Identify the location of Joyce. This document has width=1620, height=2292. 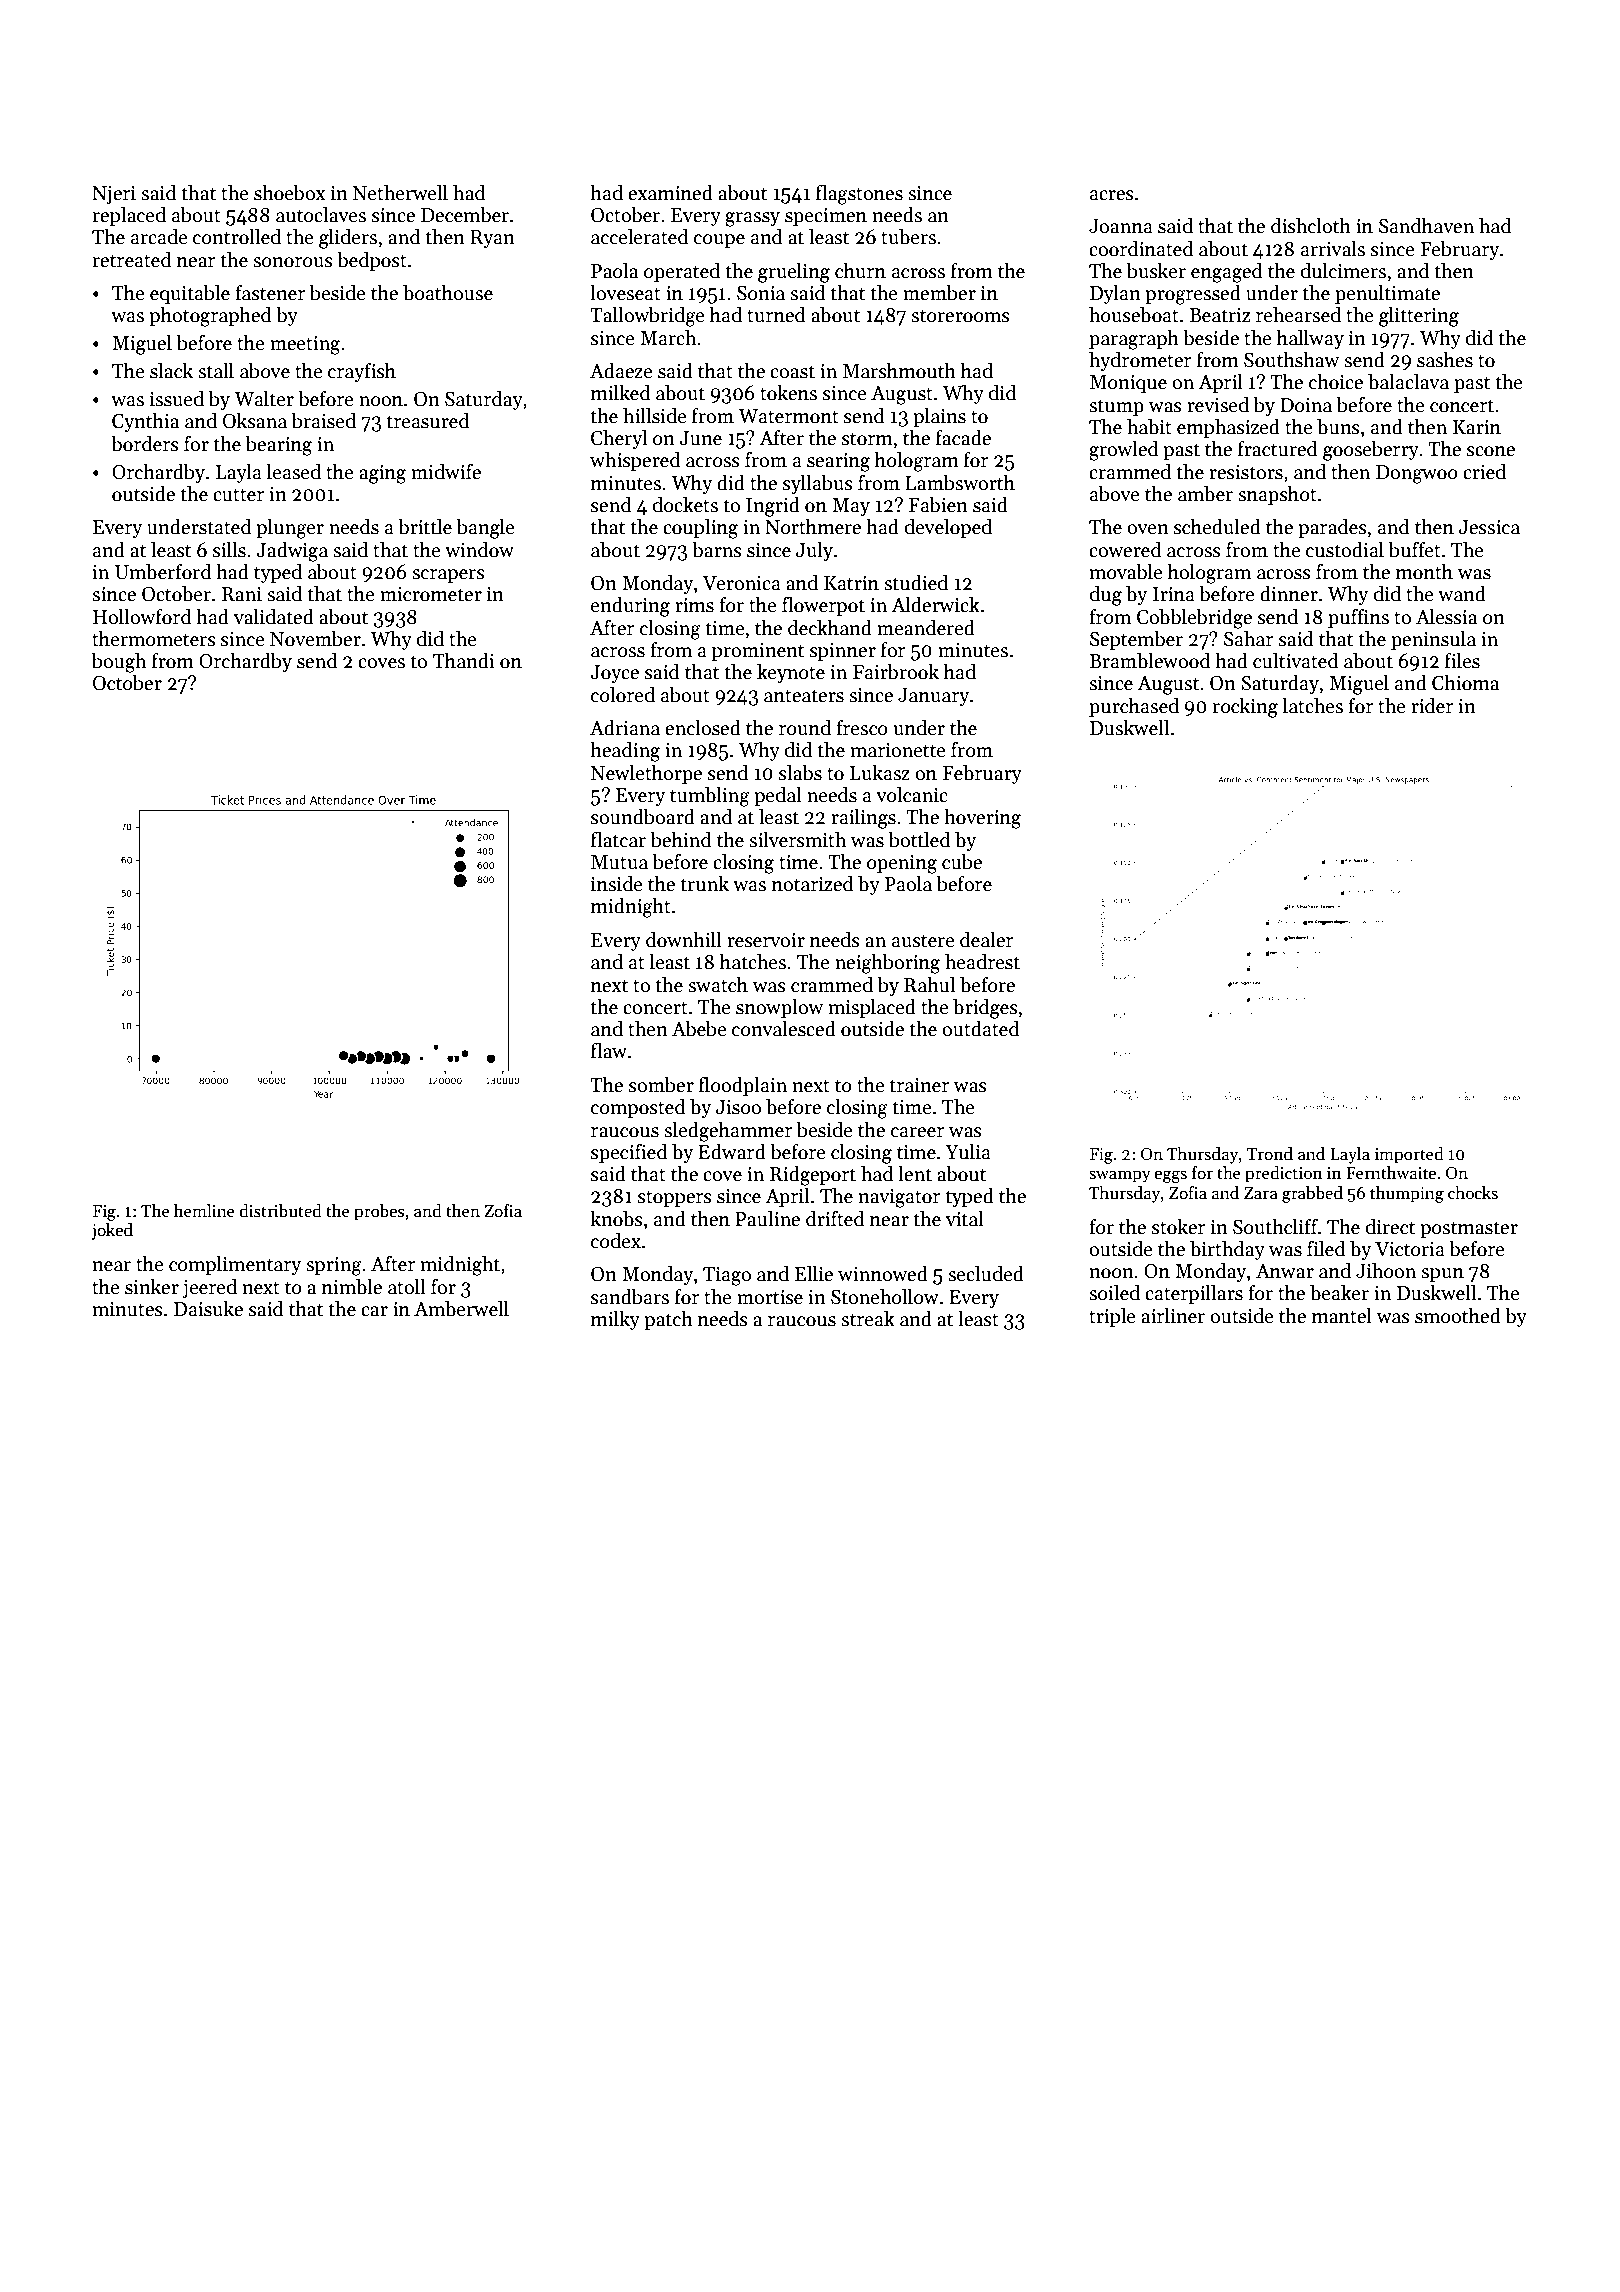
(614, 674).
